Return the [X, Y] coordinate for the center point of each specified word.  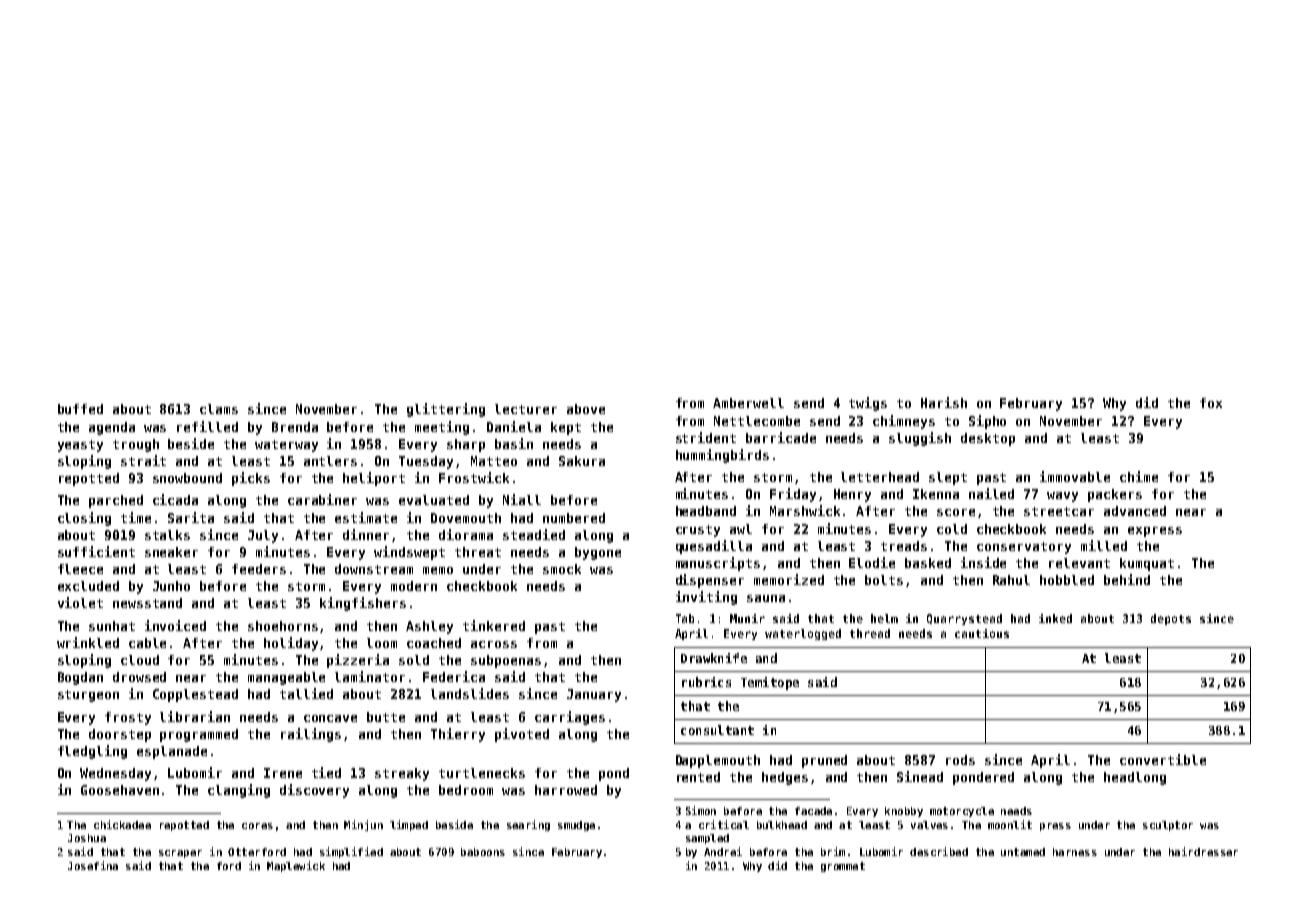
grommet [843, 867]
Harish [944, 402]
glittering [446, 410]
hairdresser [1203, 851]
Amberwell [748, 403]
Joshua [87, 838]
